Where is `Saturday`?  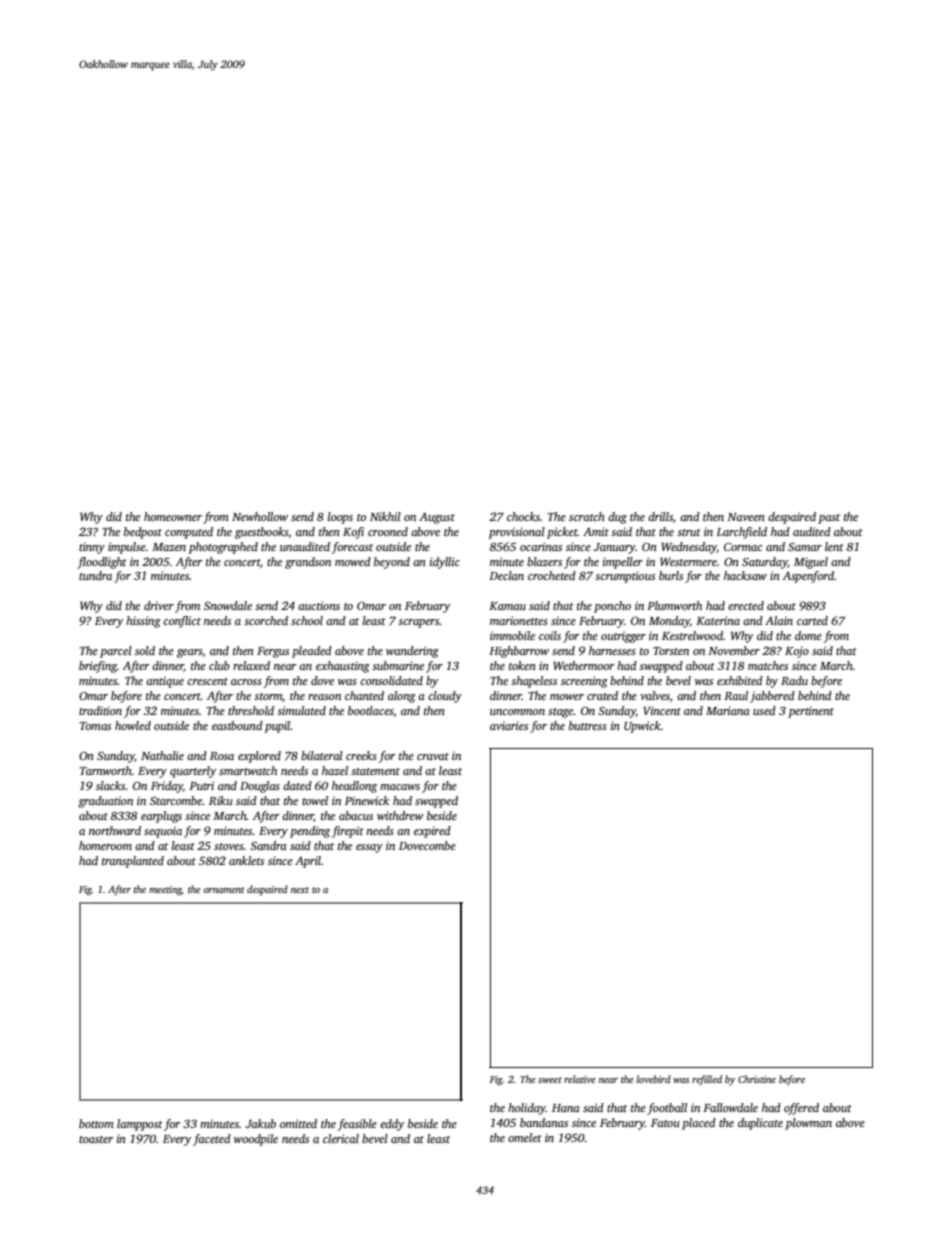
Saturday is located at coordinates (765, 563).
